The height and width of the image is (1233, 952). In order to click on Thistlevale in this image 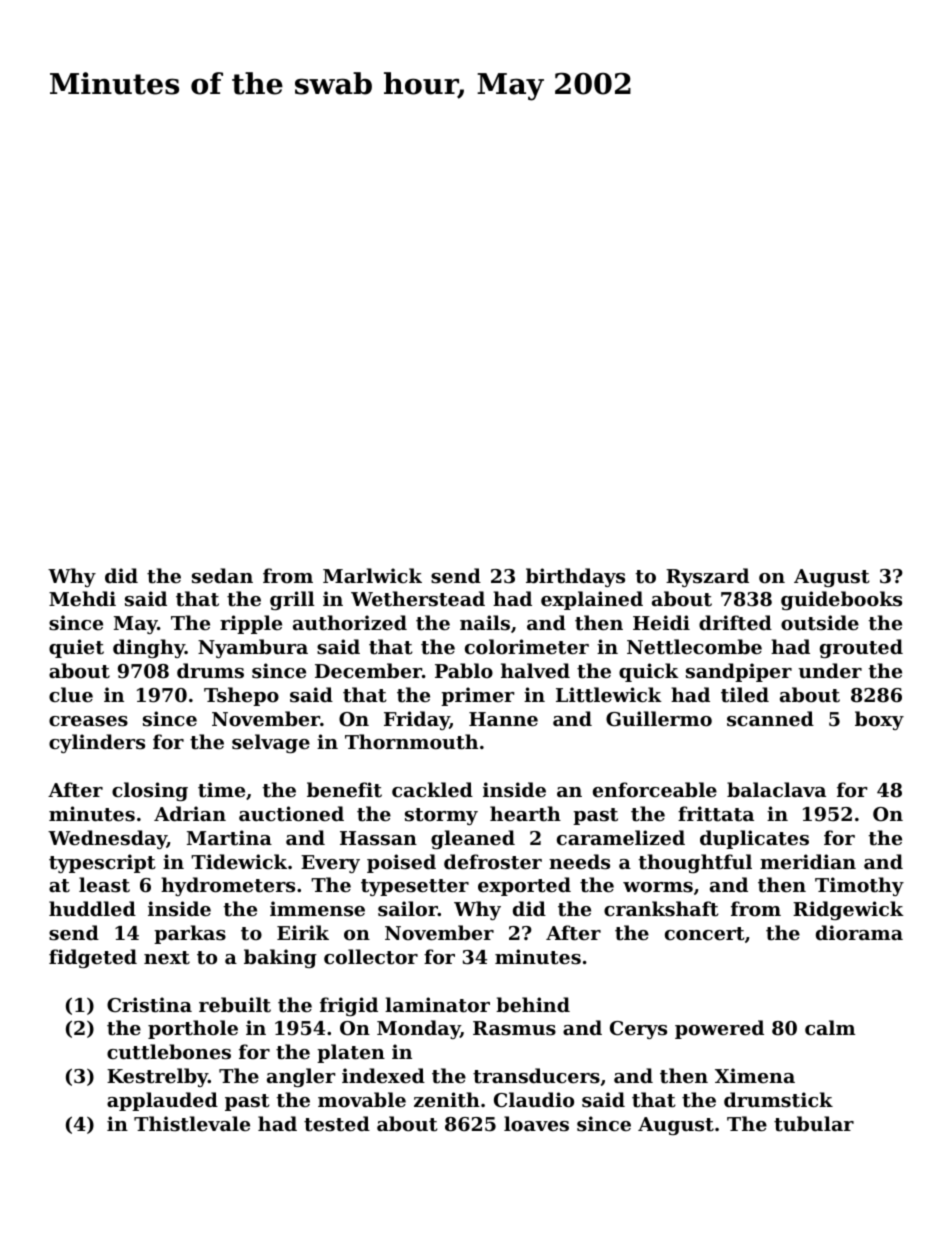, I will do `click(192, 1124)`.
